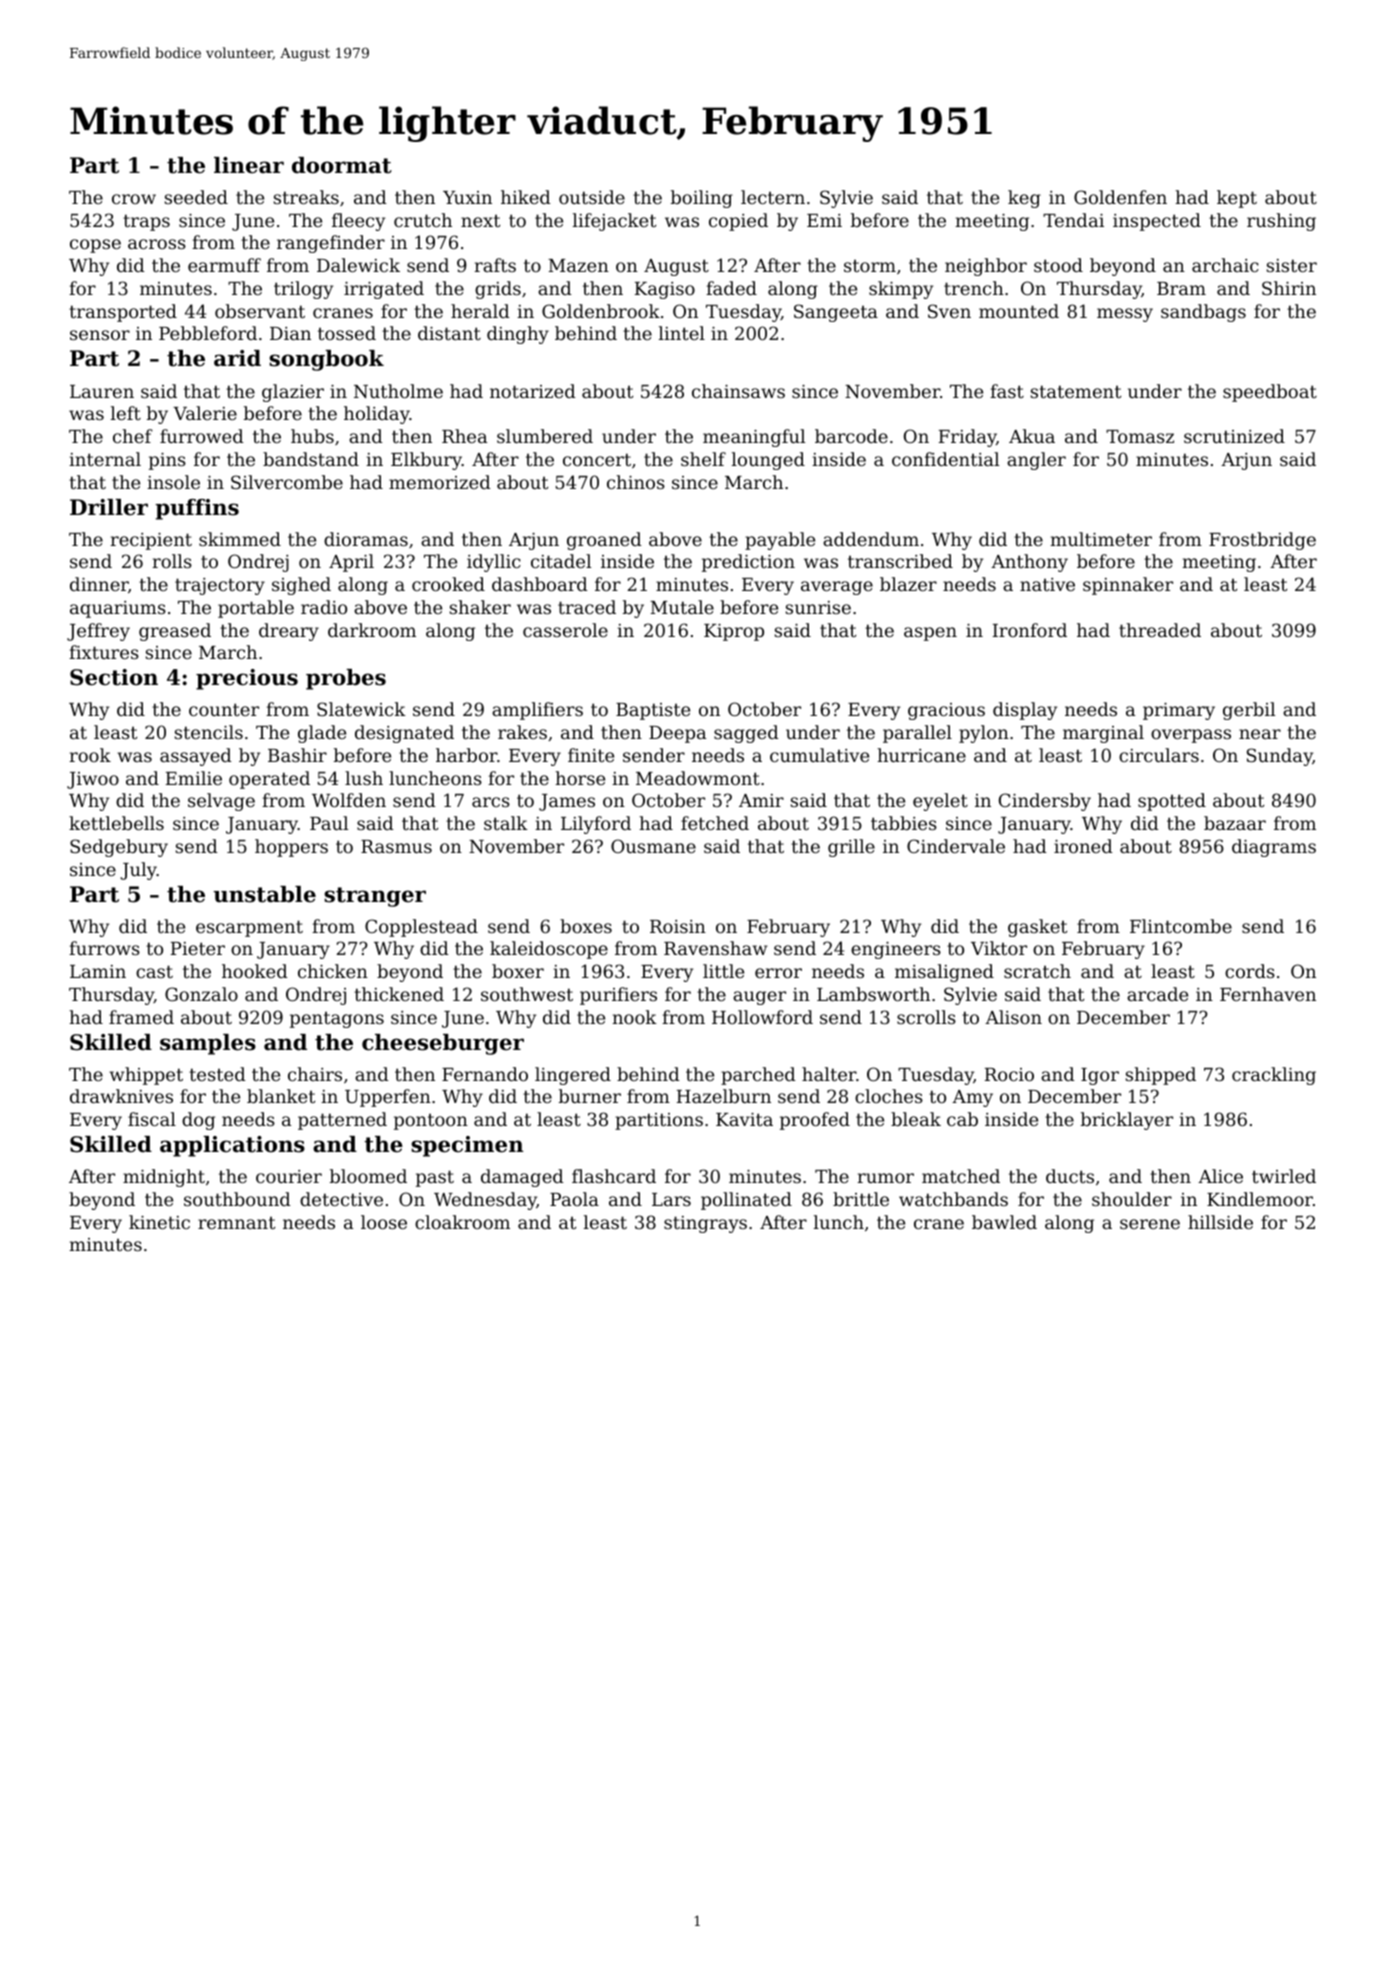 This screenshot has width=1386, height=1969. What do you see at coordinates (768, 461) in the screenshot?
I see `lounged` at bounding box center [768, 461].
